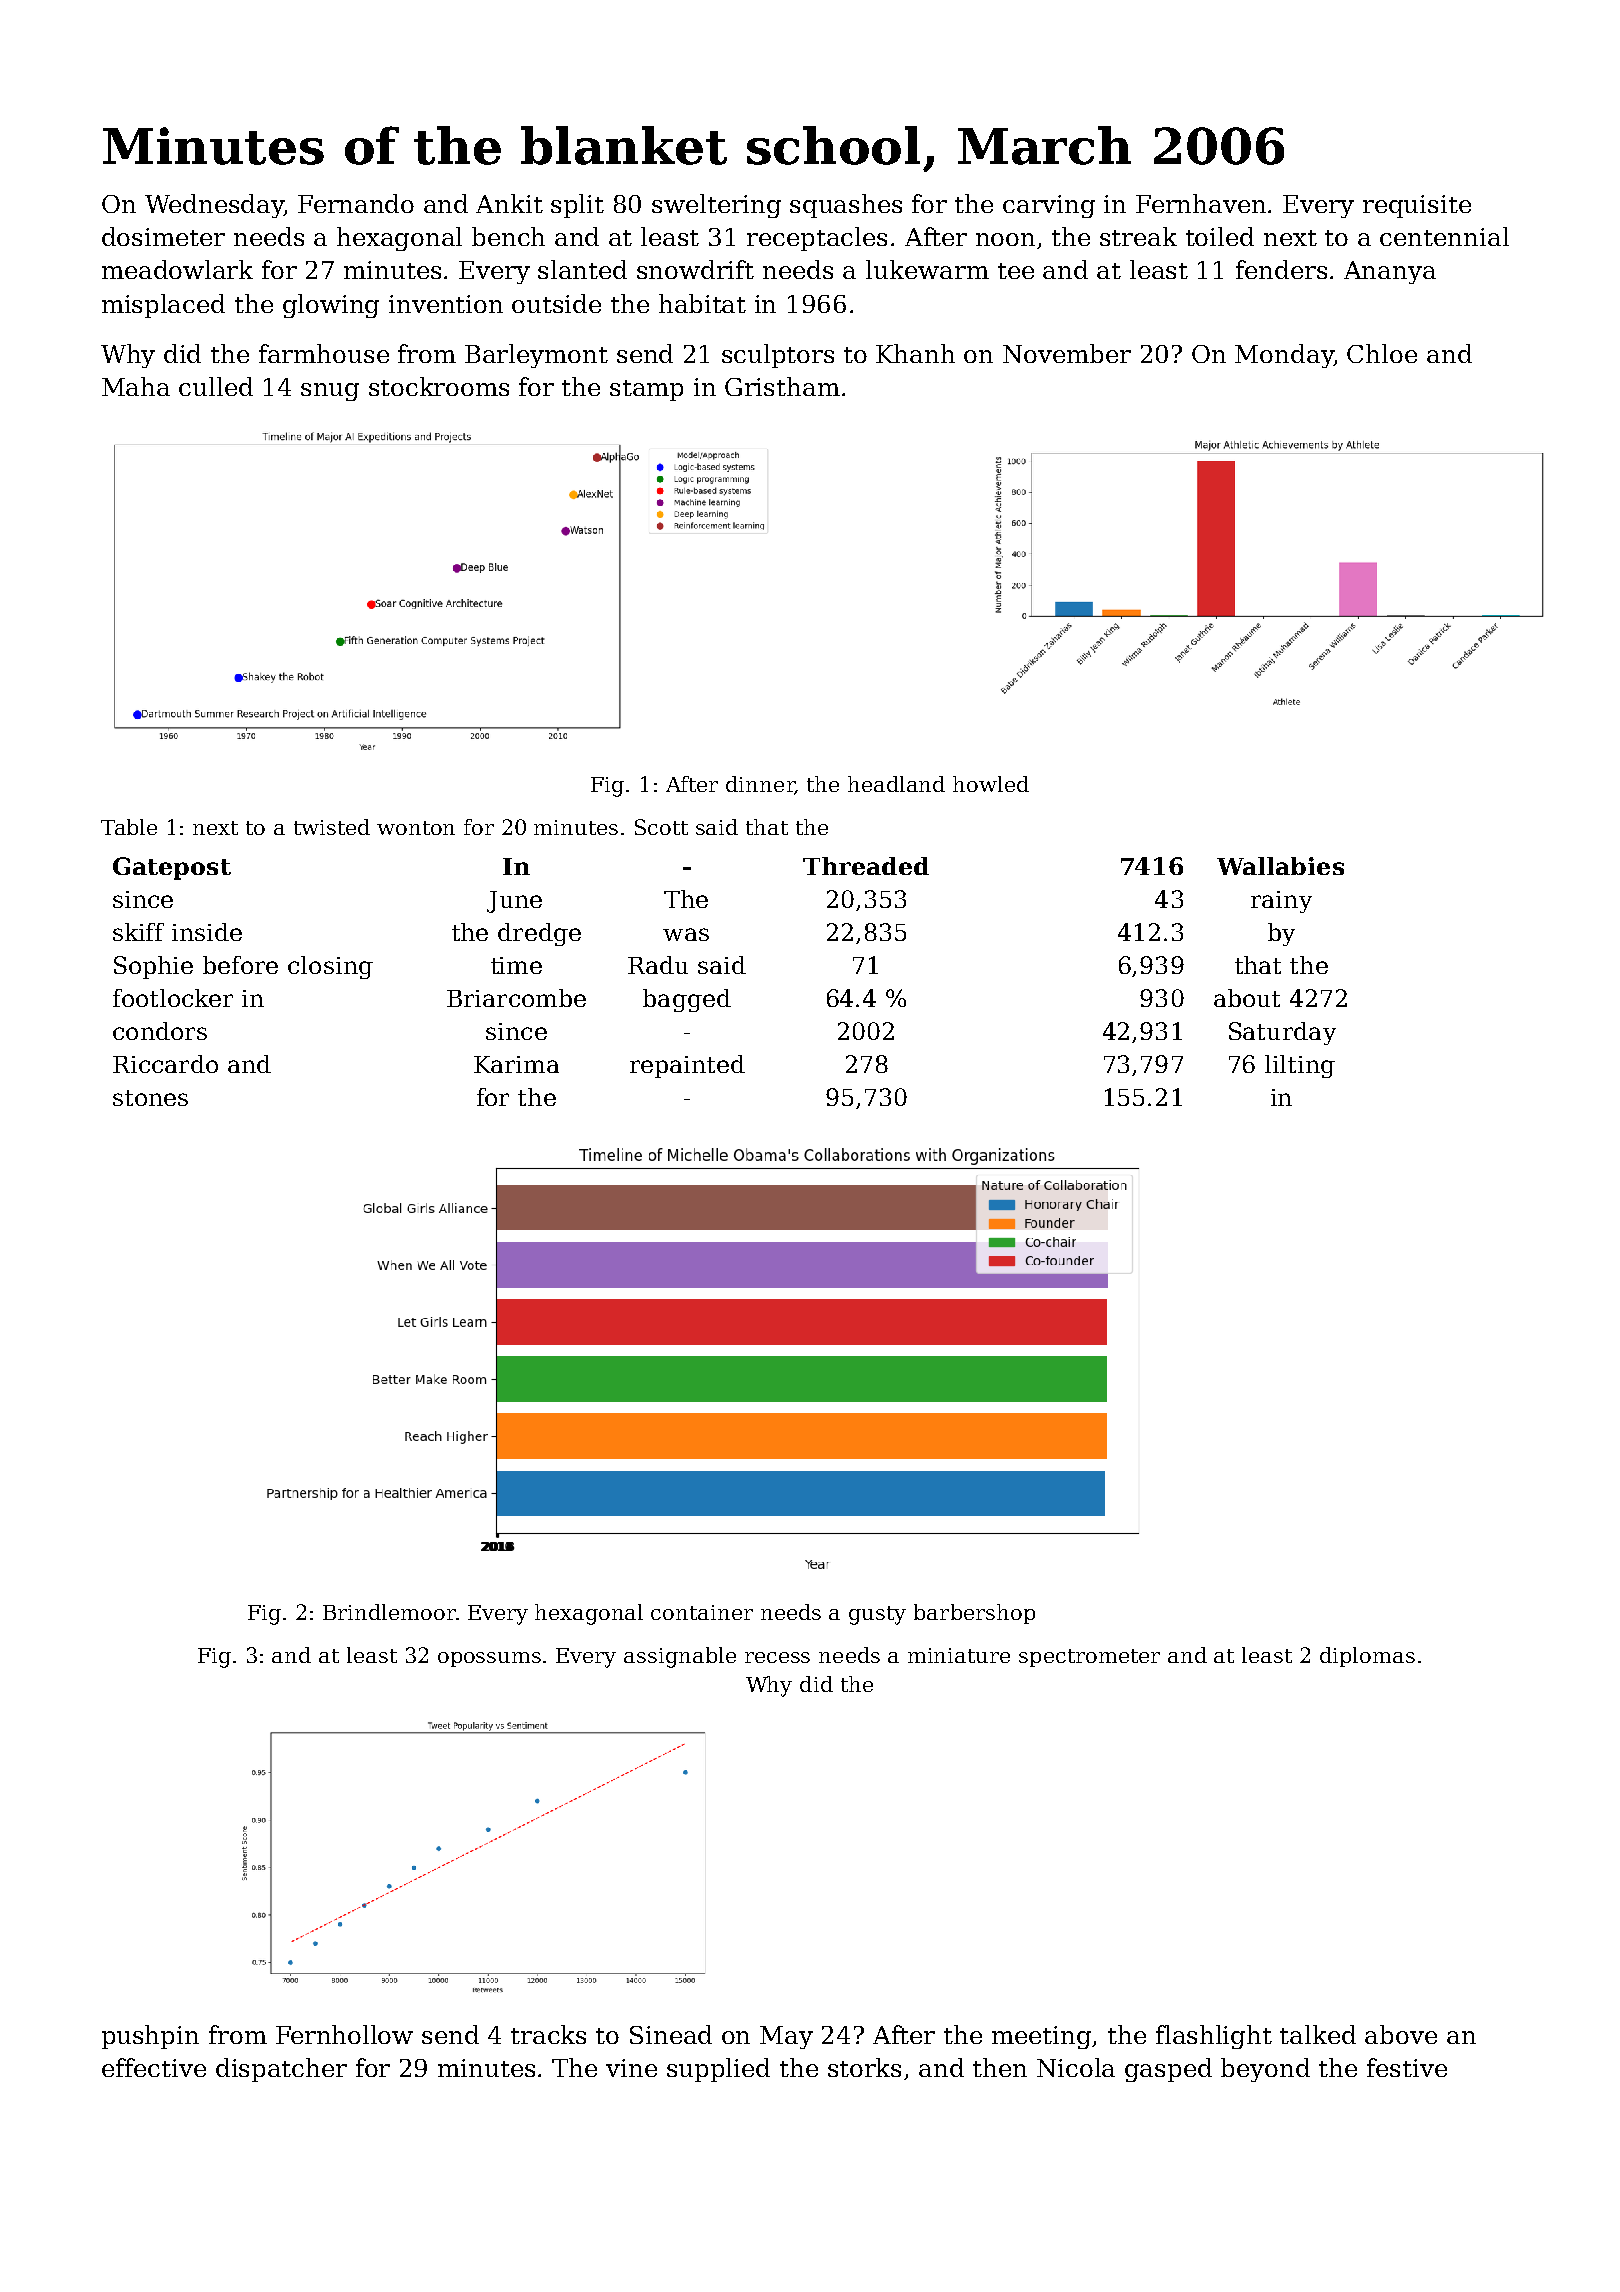 The height and width of the image is (2292, 1620). Describe the element at coordinates (344, 2034) in the image. I see `Fernhollow` at that location.
